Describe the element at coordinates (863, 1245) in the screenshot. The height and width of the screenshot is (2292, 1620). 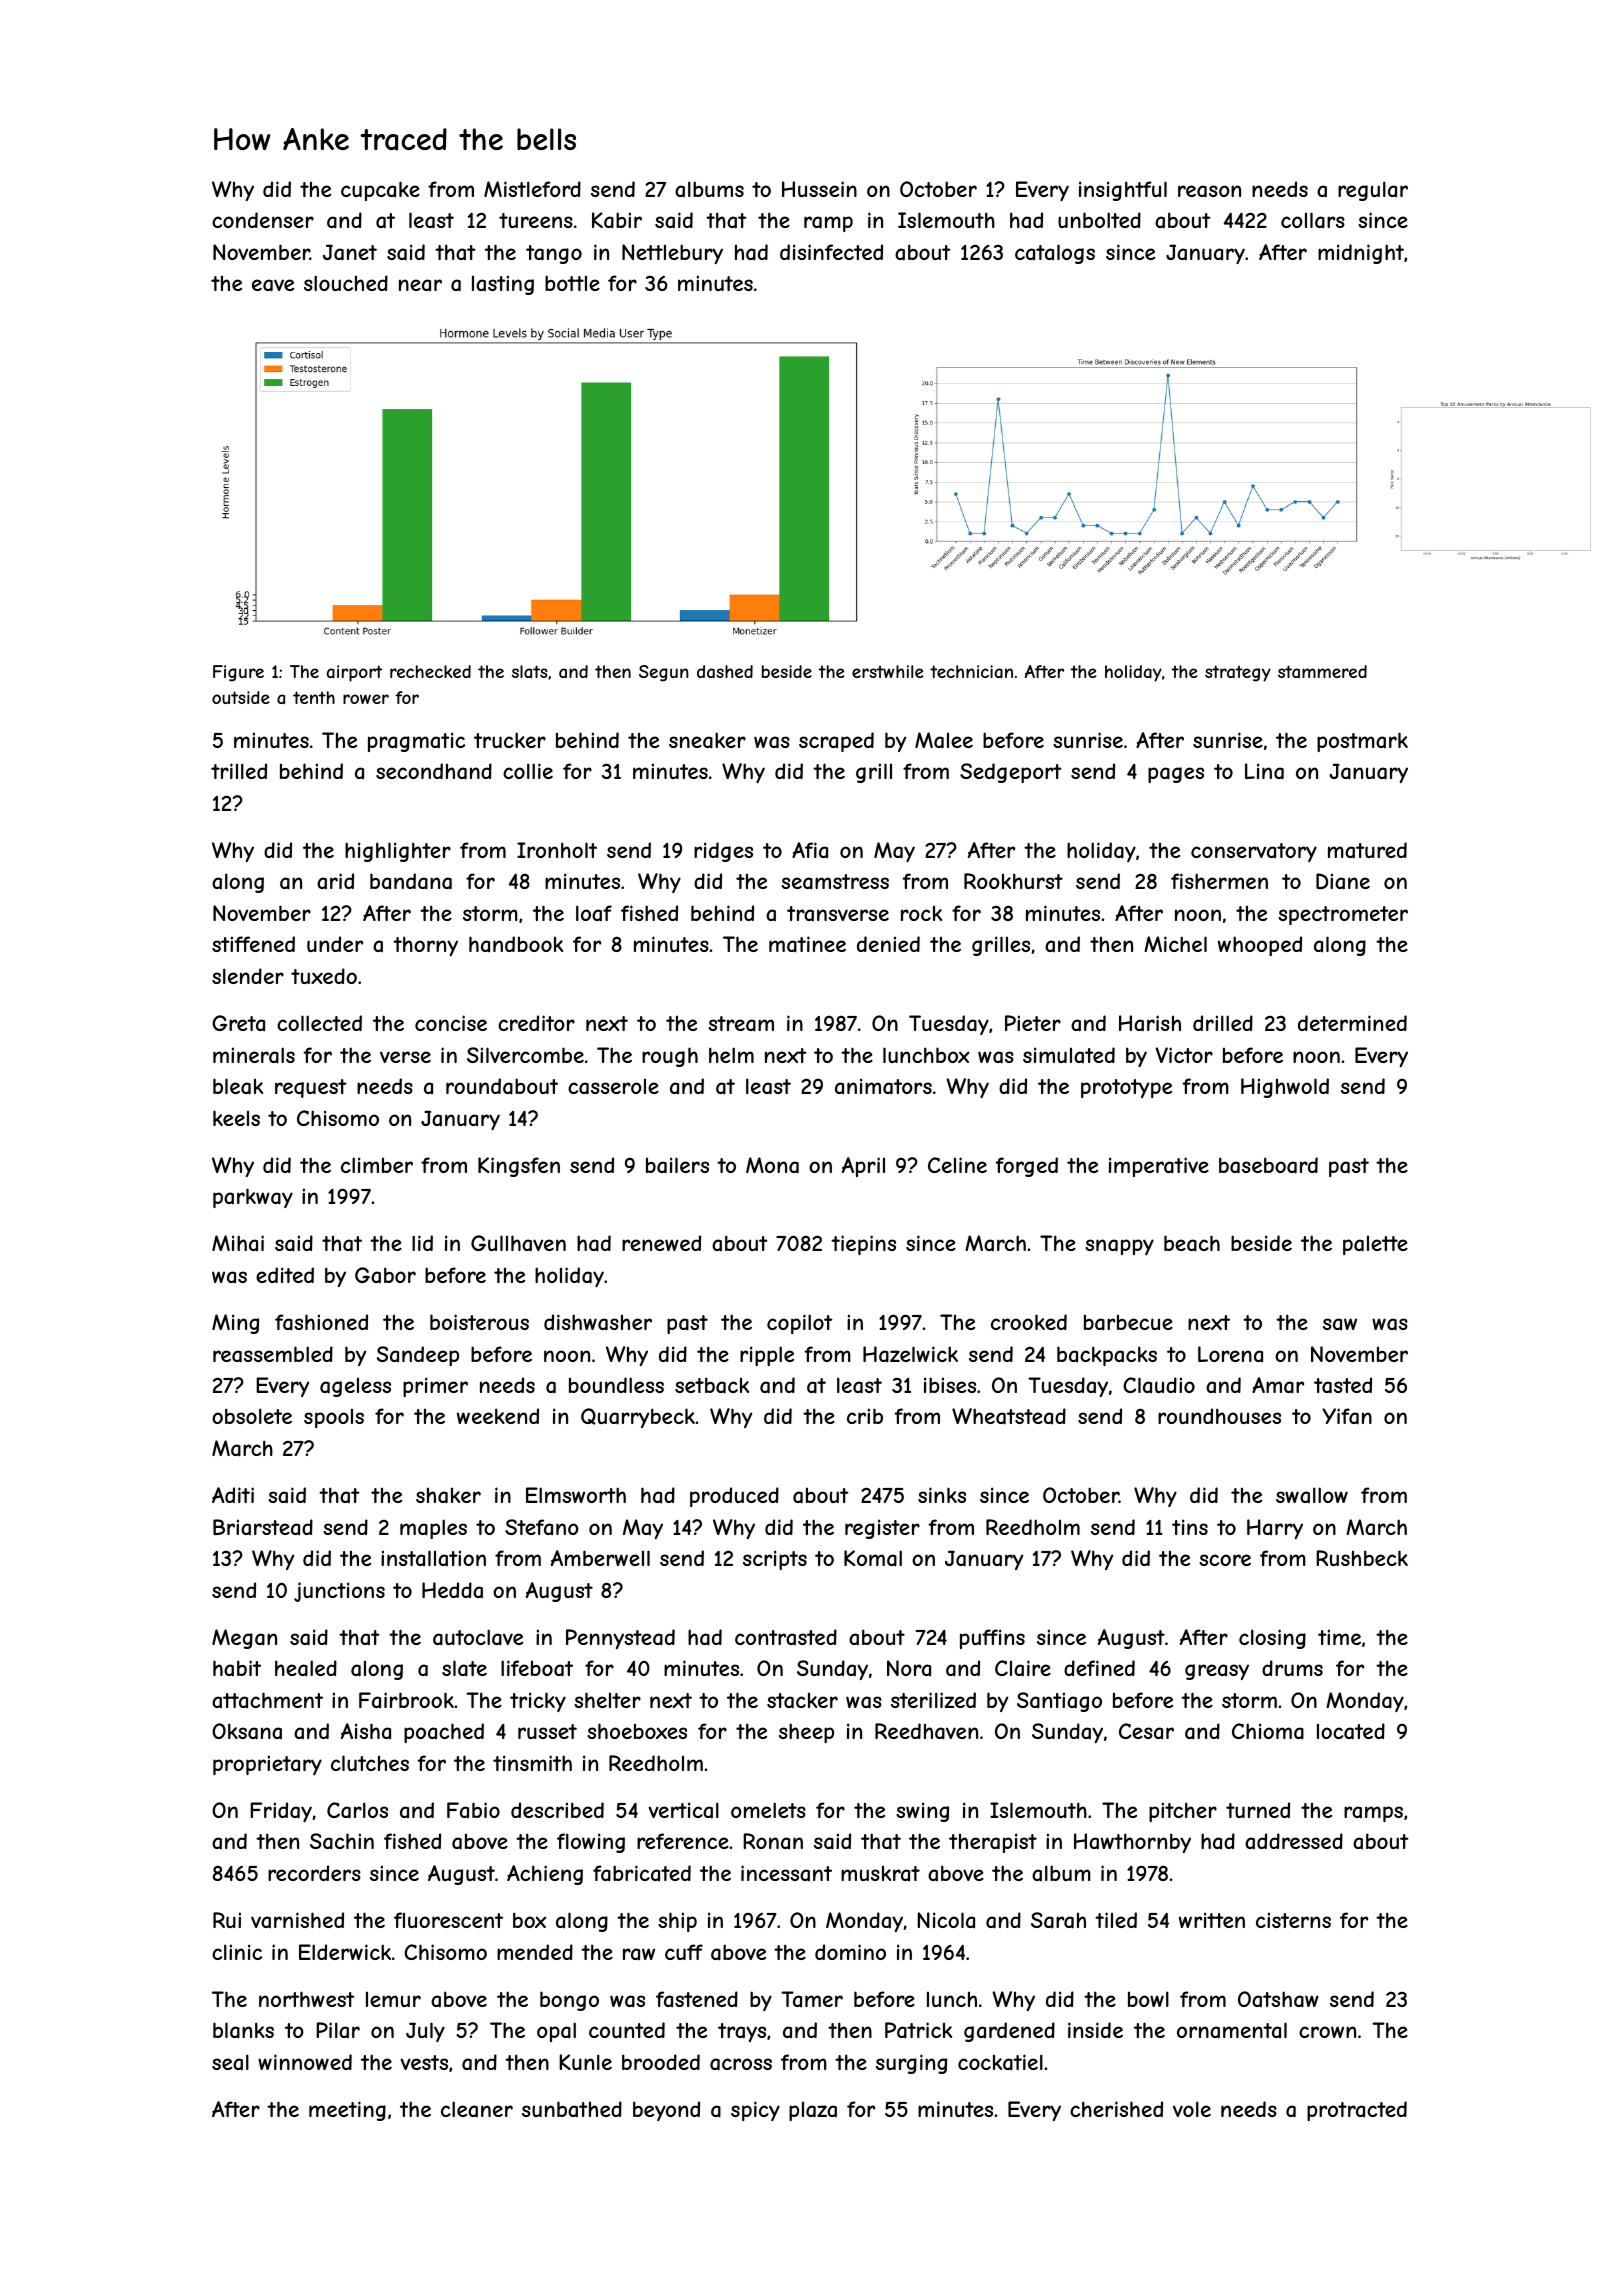
I see `tiepins` at that location.
